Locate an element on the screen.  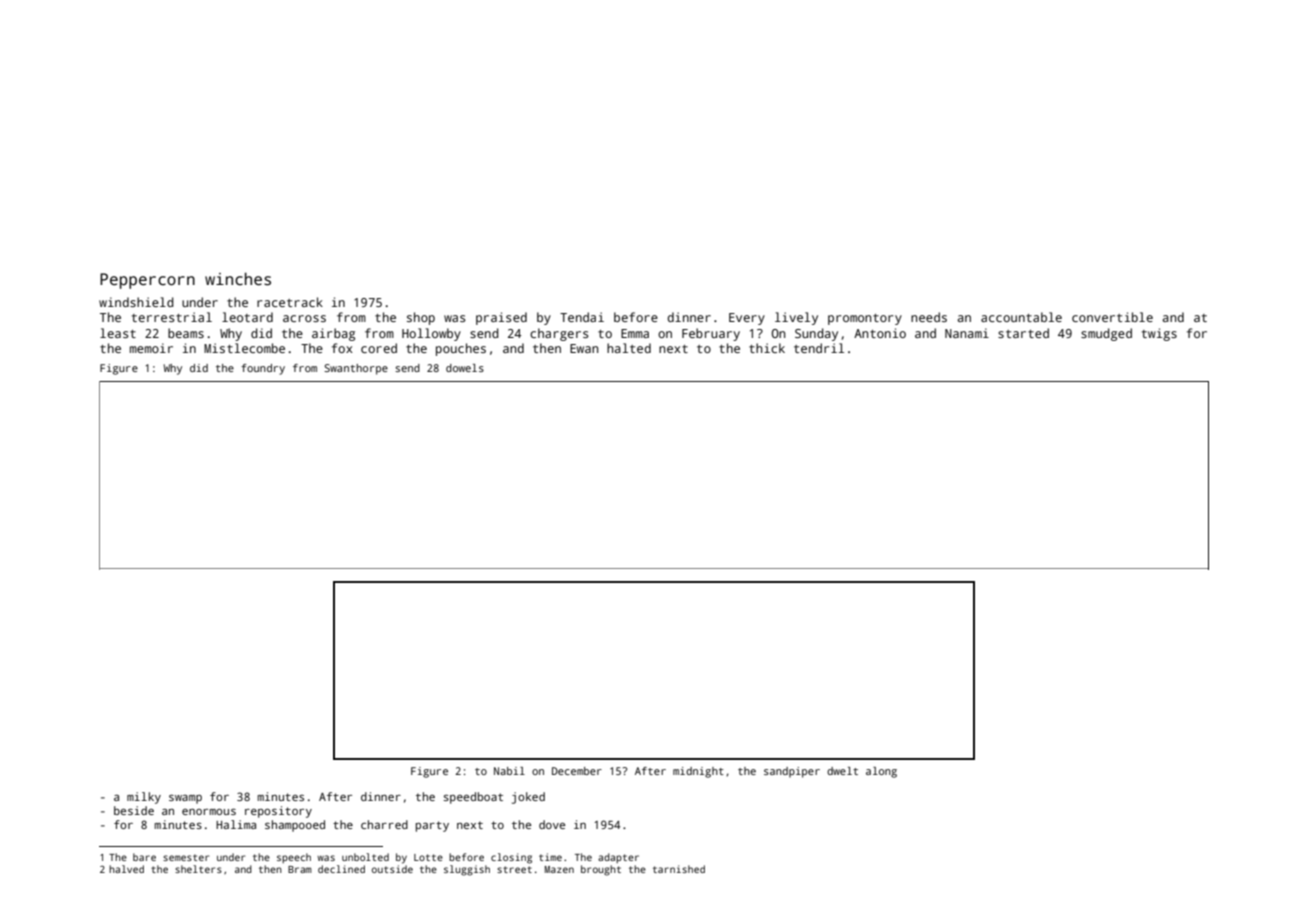
along is located at coordinates (881, 772).
